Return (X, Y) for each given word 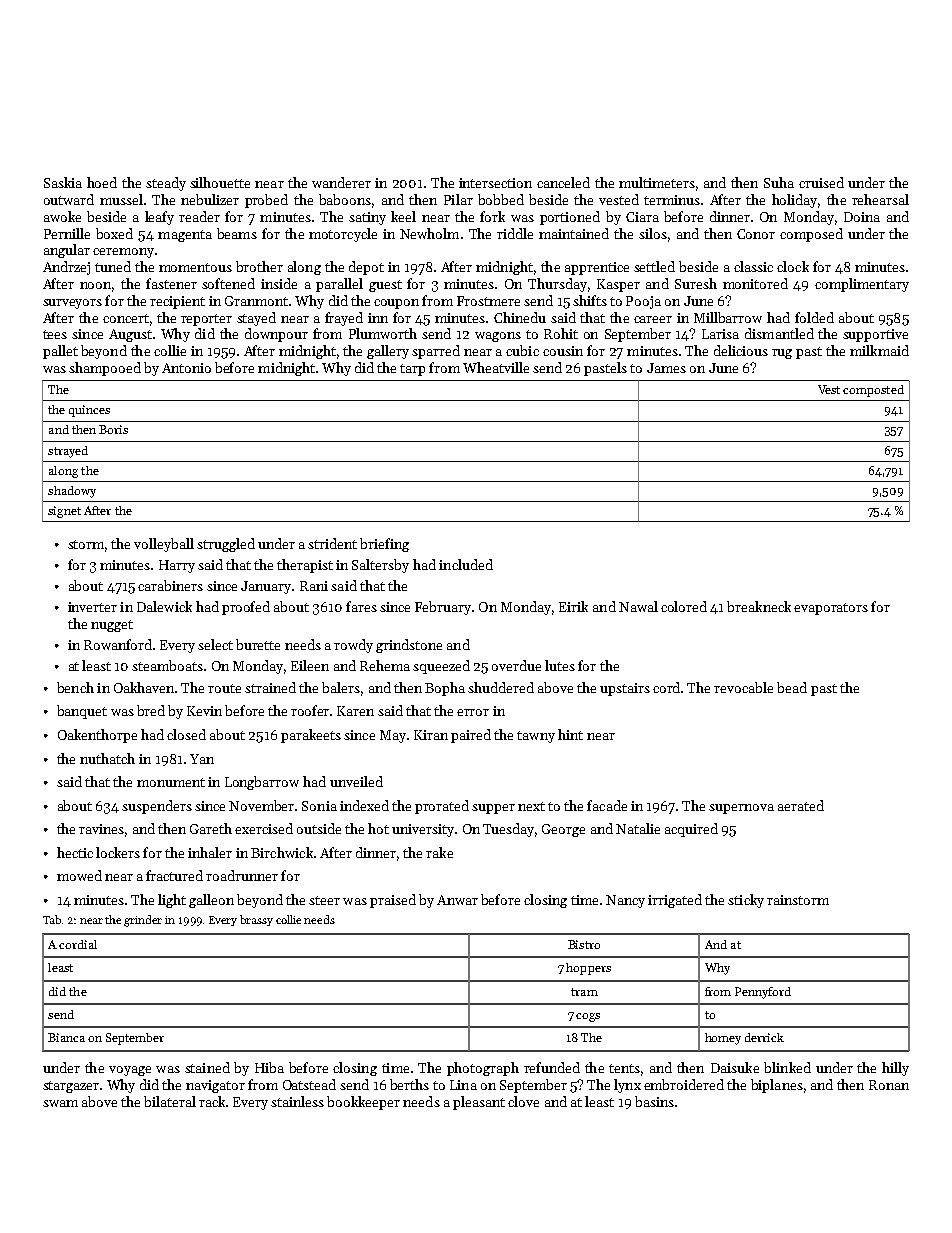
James (666, 368)
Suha (779, 182)
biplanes (777, 1086)
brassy (256, 920)
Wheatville (496, 367)
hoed (102, 182)
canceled (563, 182)
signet (64, 512)
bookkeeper (363, 1103)
